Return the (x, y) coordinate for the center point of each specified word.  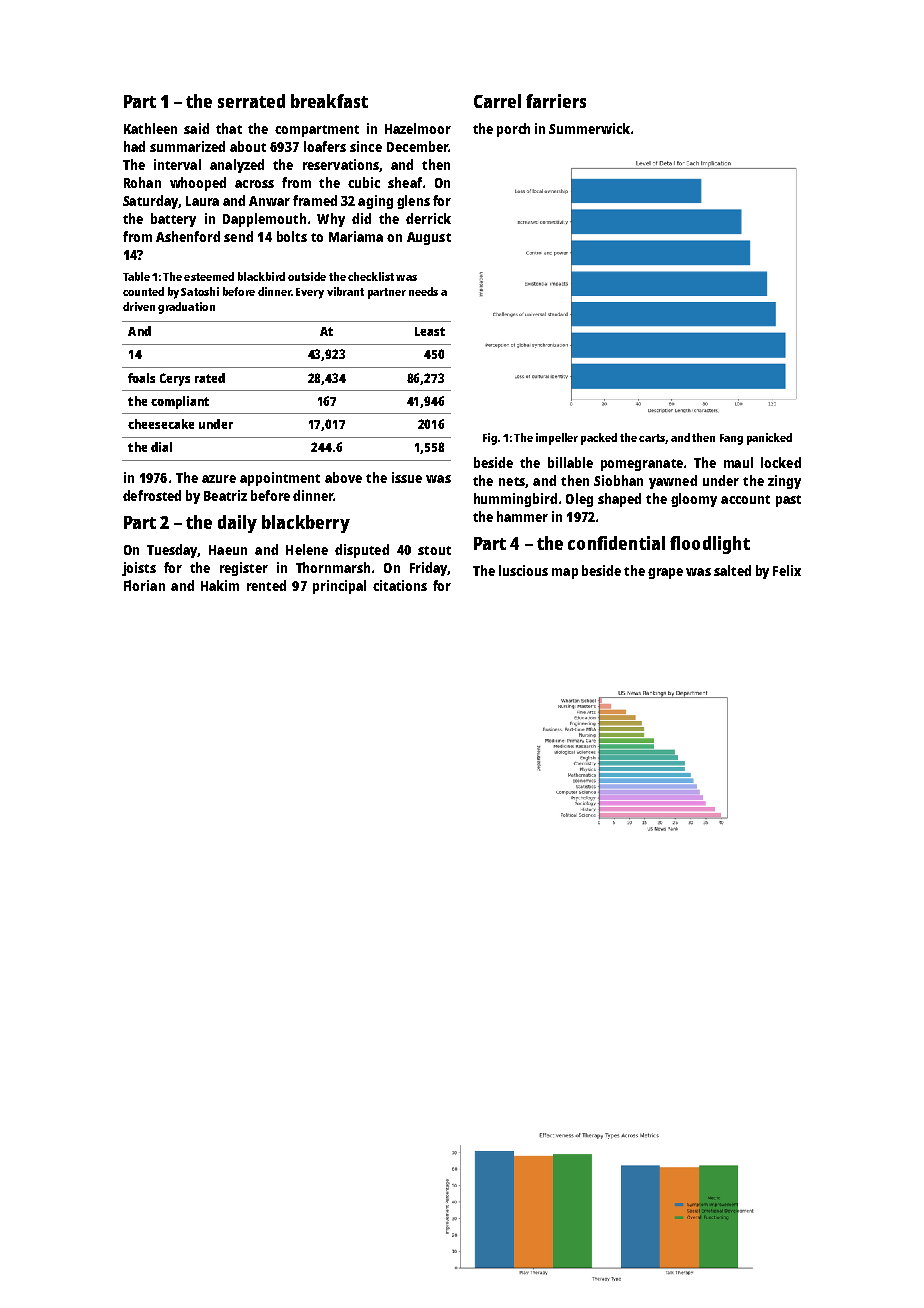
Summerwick (589, 128)
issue (407, 477)
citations (400, 585)
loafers (325, 146)
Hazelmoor (418, 128)
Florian (144, 585)
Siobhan (618, 480)
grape (665, 573)
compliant (180, 402)
